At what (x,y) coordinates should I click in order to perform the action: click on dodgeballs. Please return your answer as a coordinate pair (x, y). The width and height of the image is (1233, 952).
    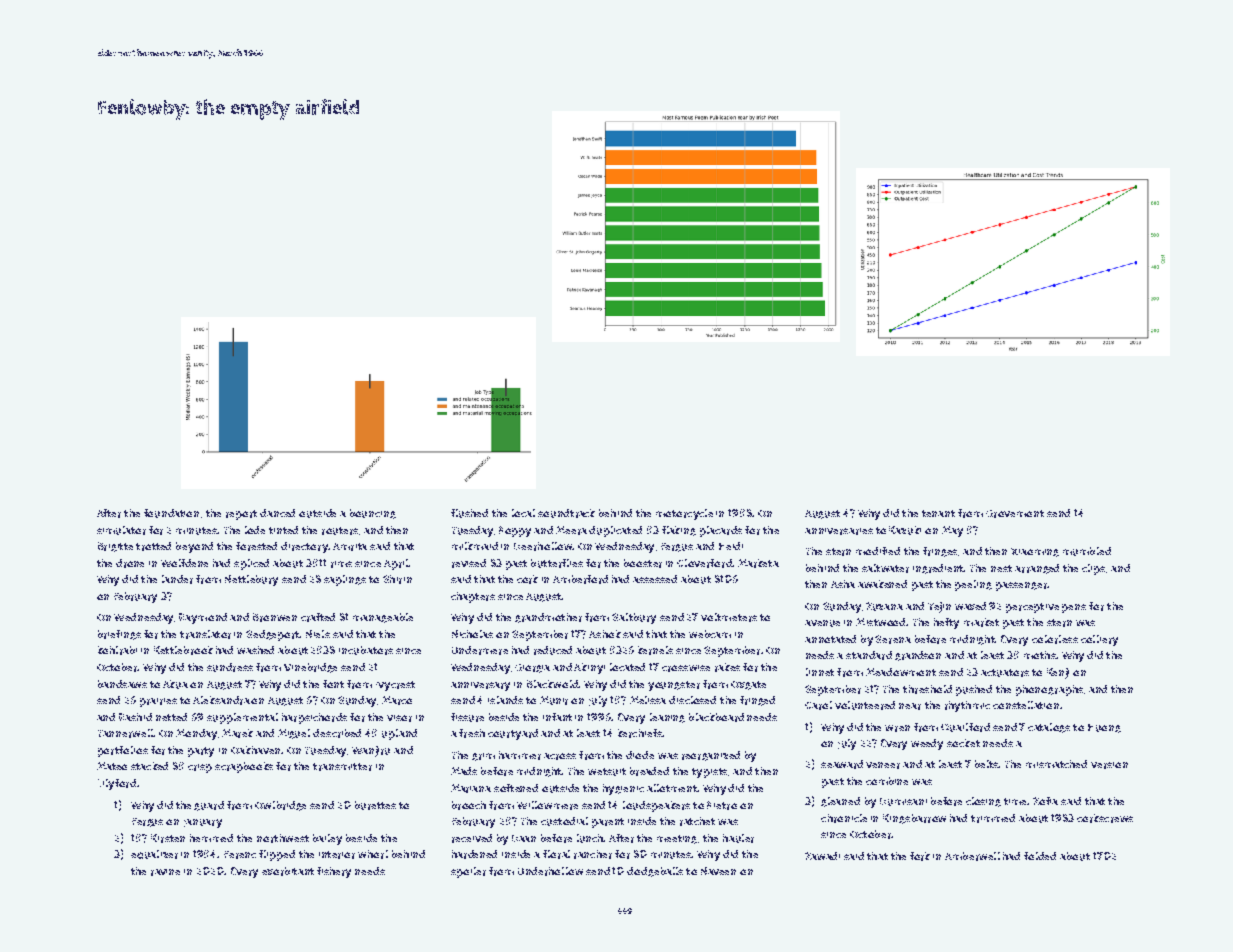
    Looking at the image, I should click on (655, 872).
